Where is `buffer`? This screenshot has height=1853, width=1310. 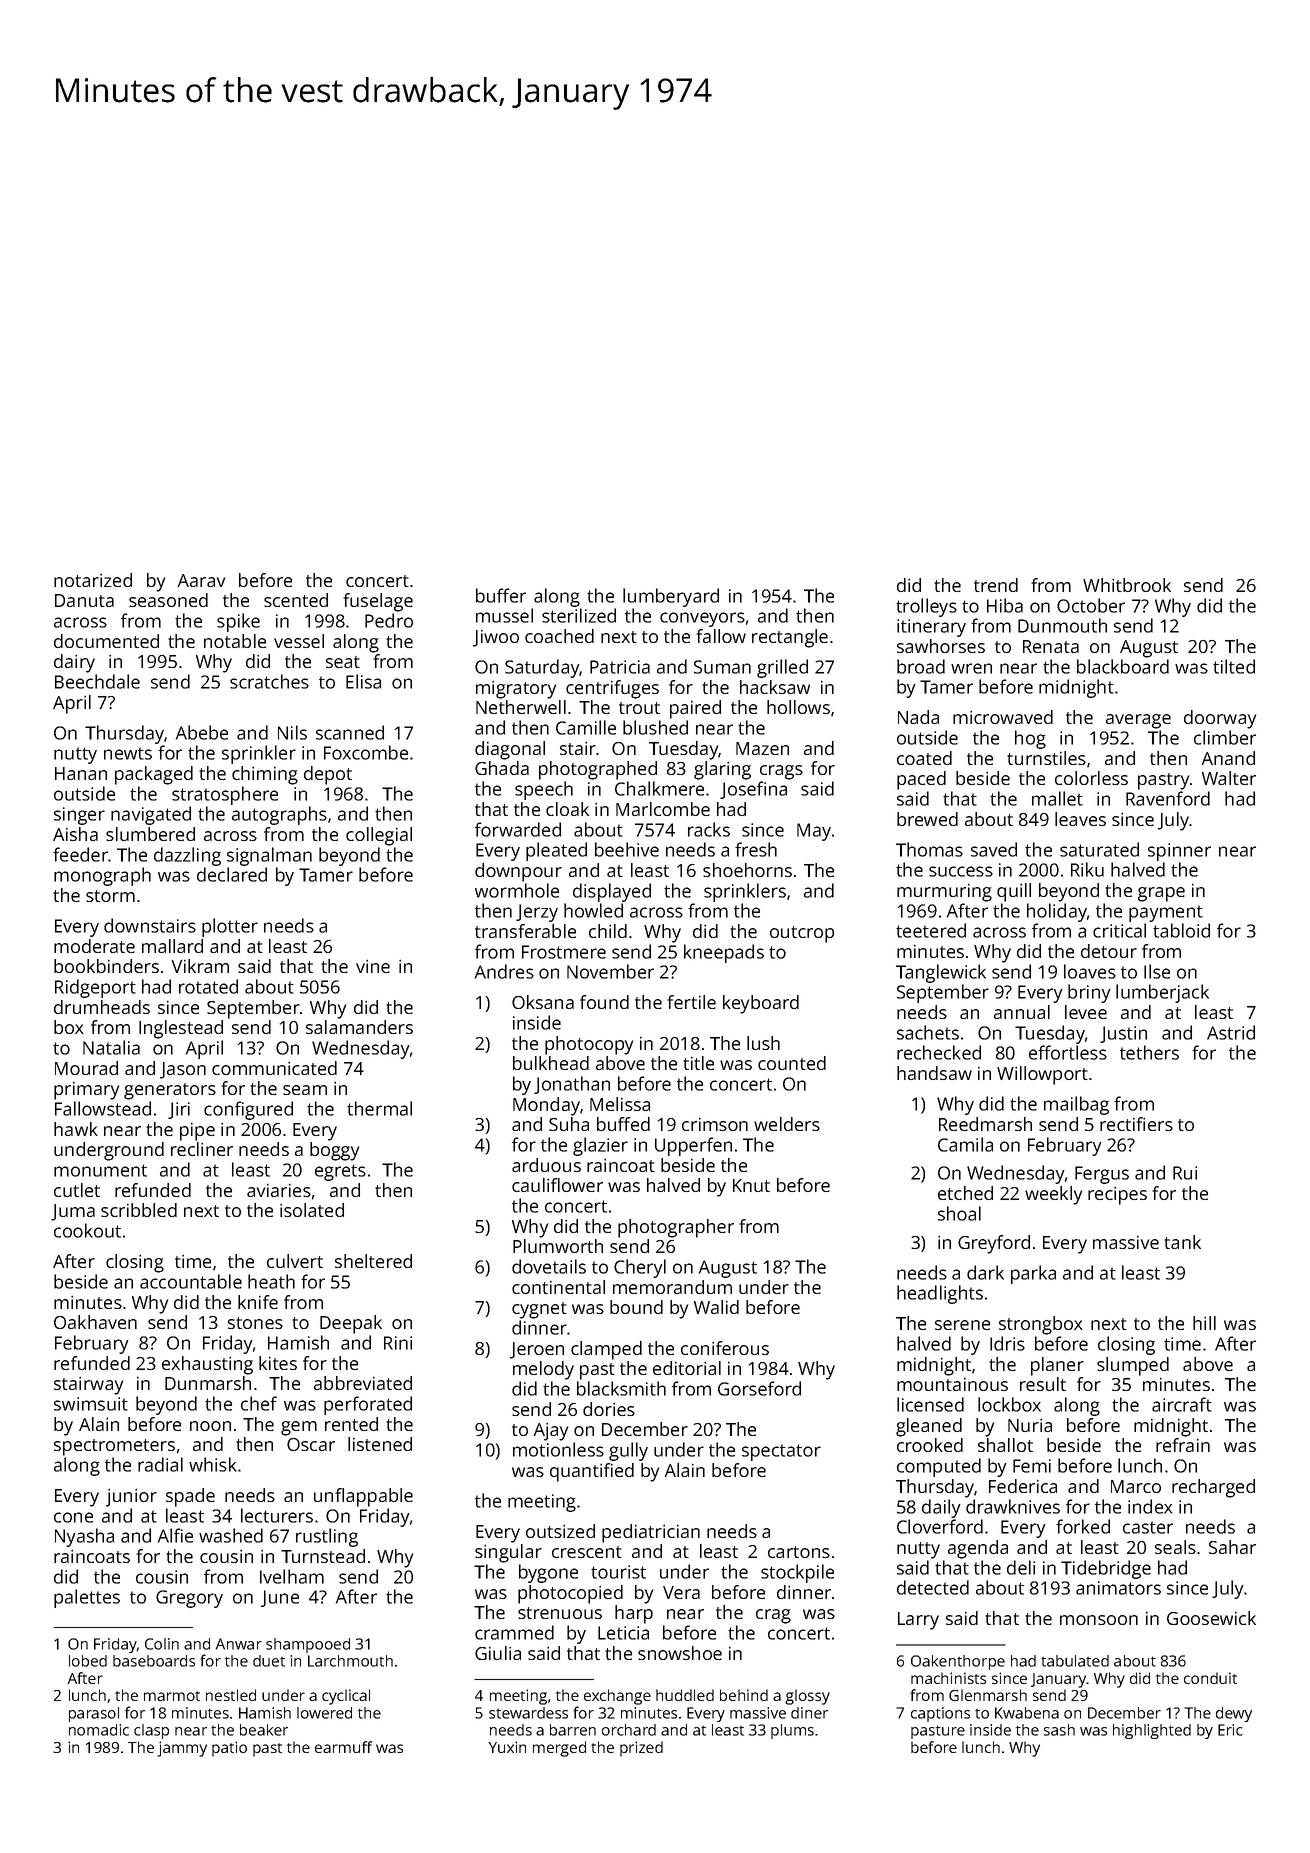 buffer is located at coordinates (501, 595).
